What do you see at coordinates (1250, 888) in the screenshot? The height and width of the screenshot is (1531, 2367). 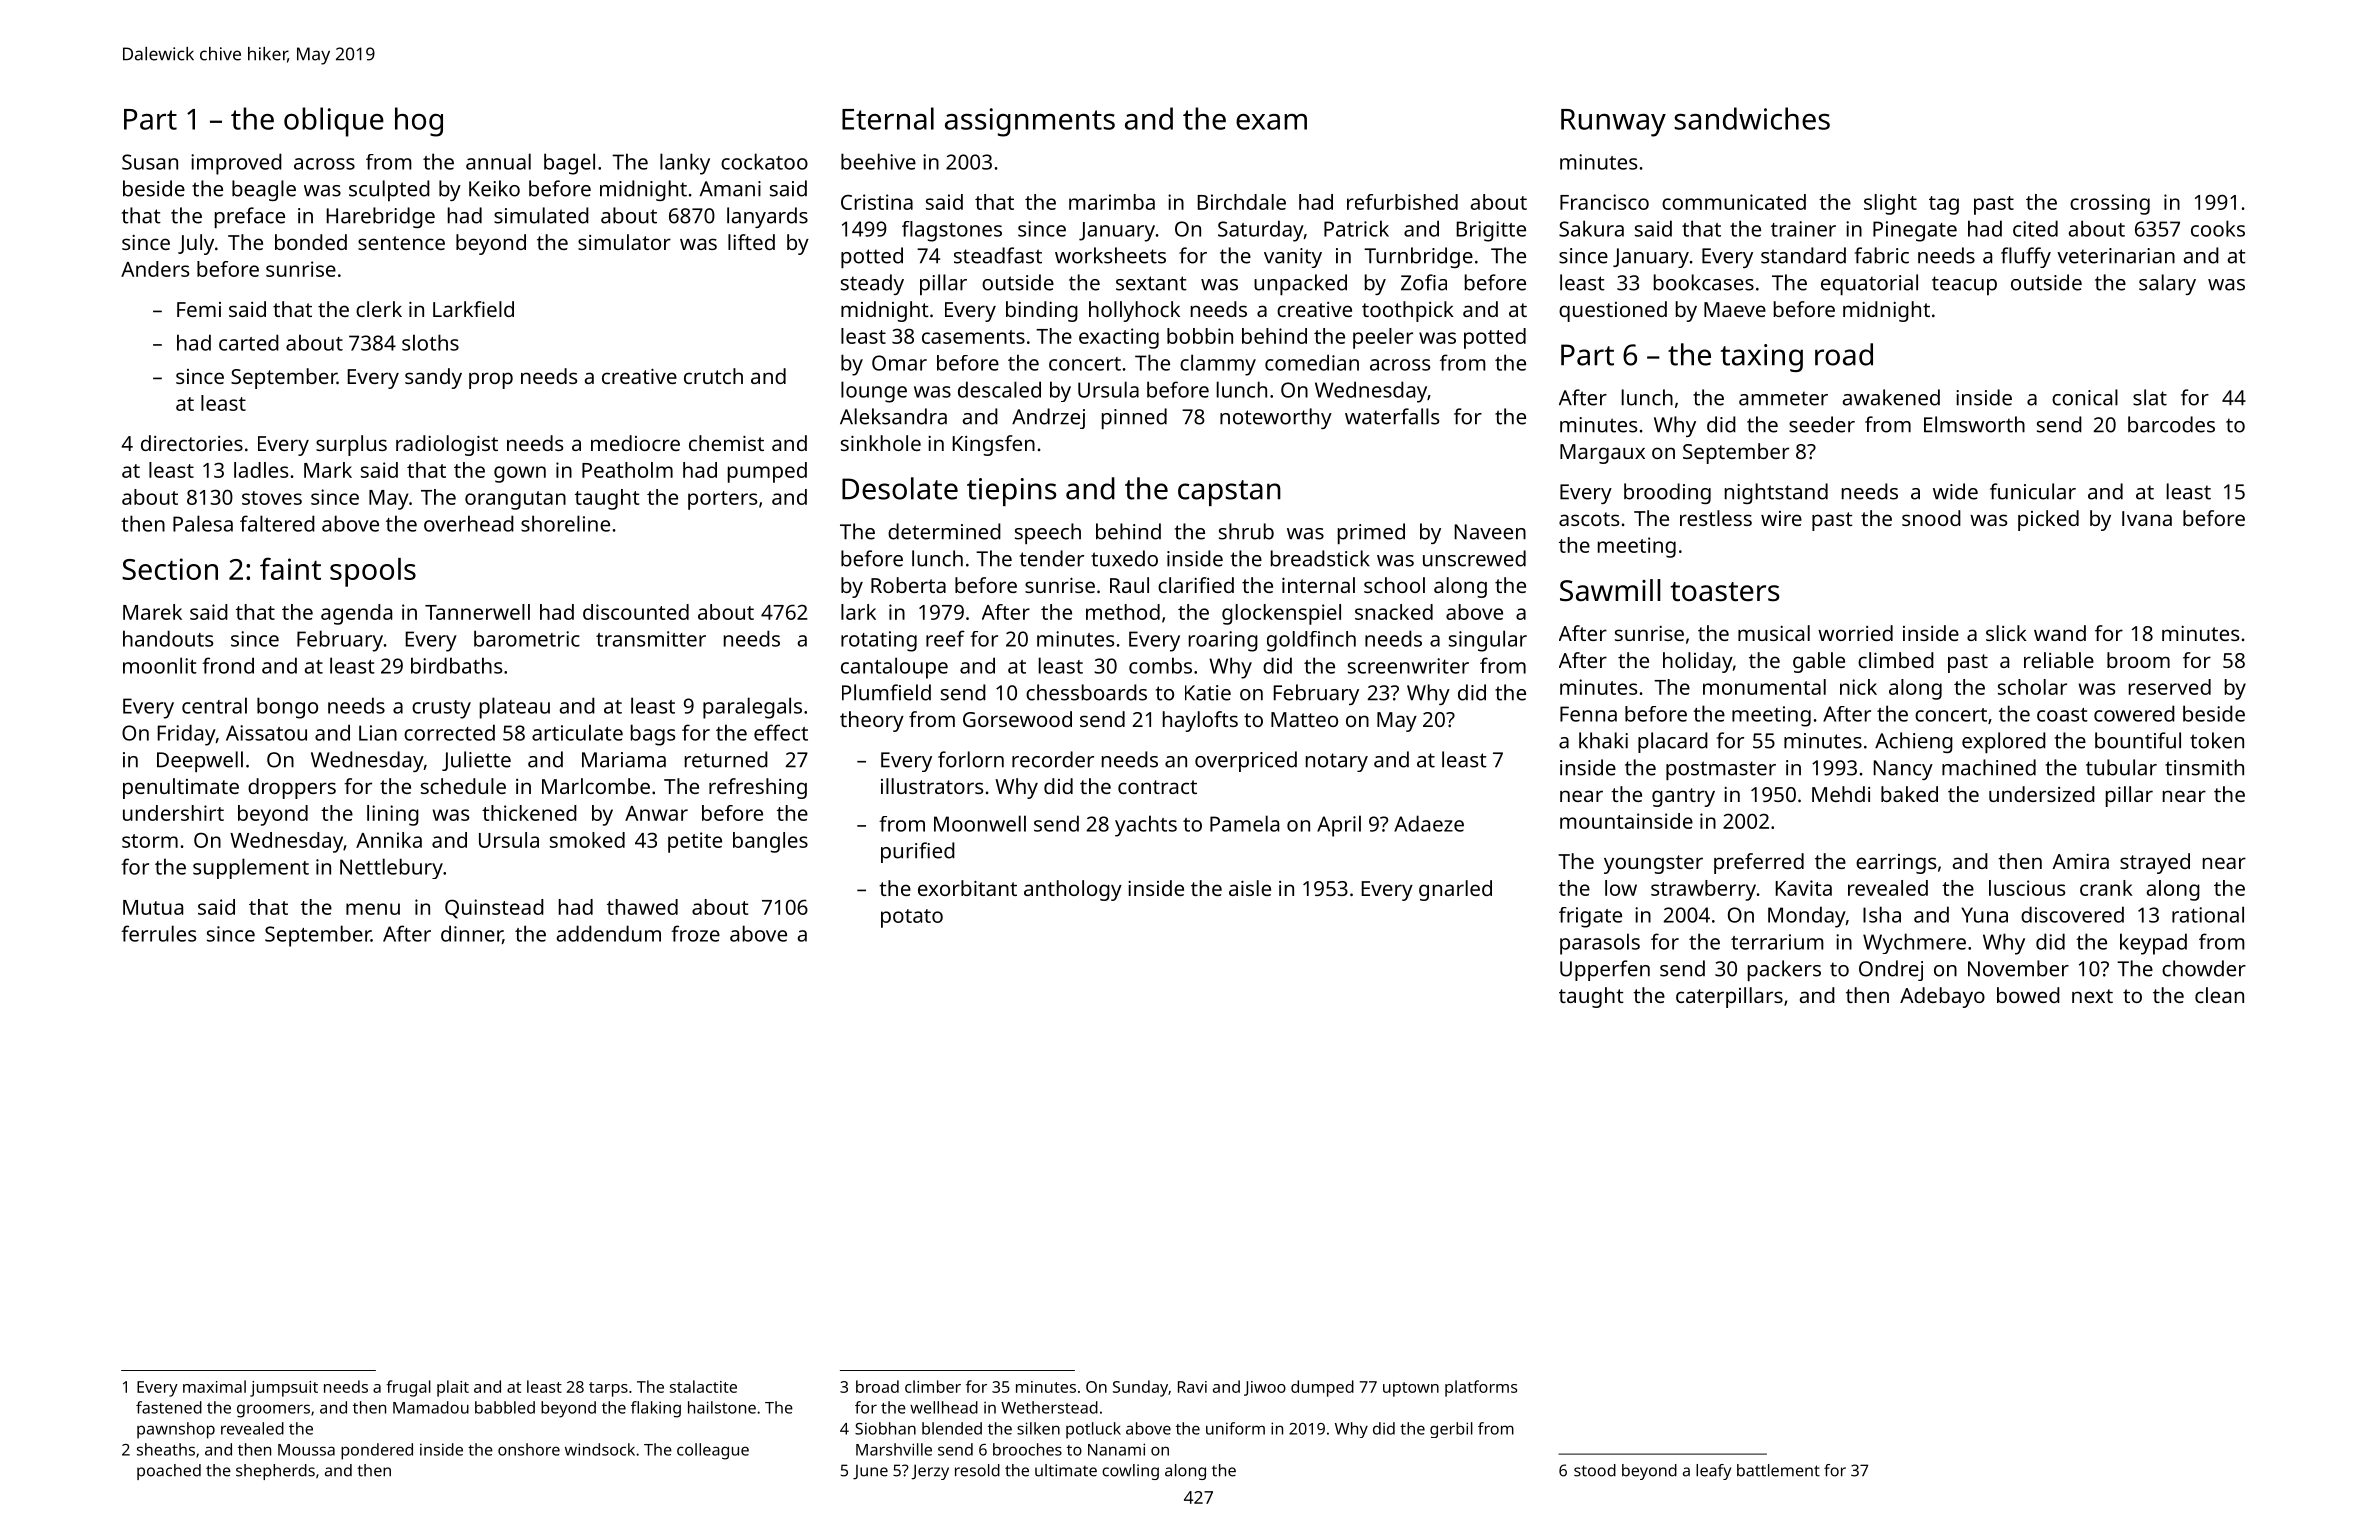 I see `aisle` at bounding box center [1250, 888].
